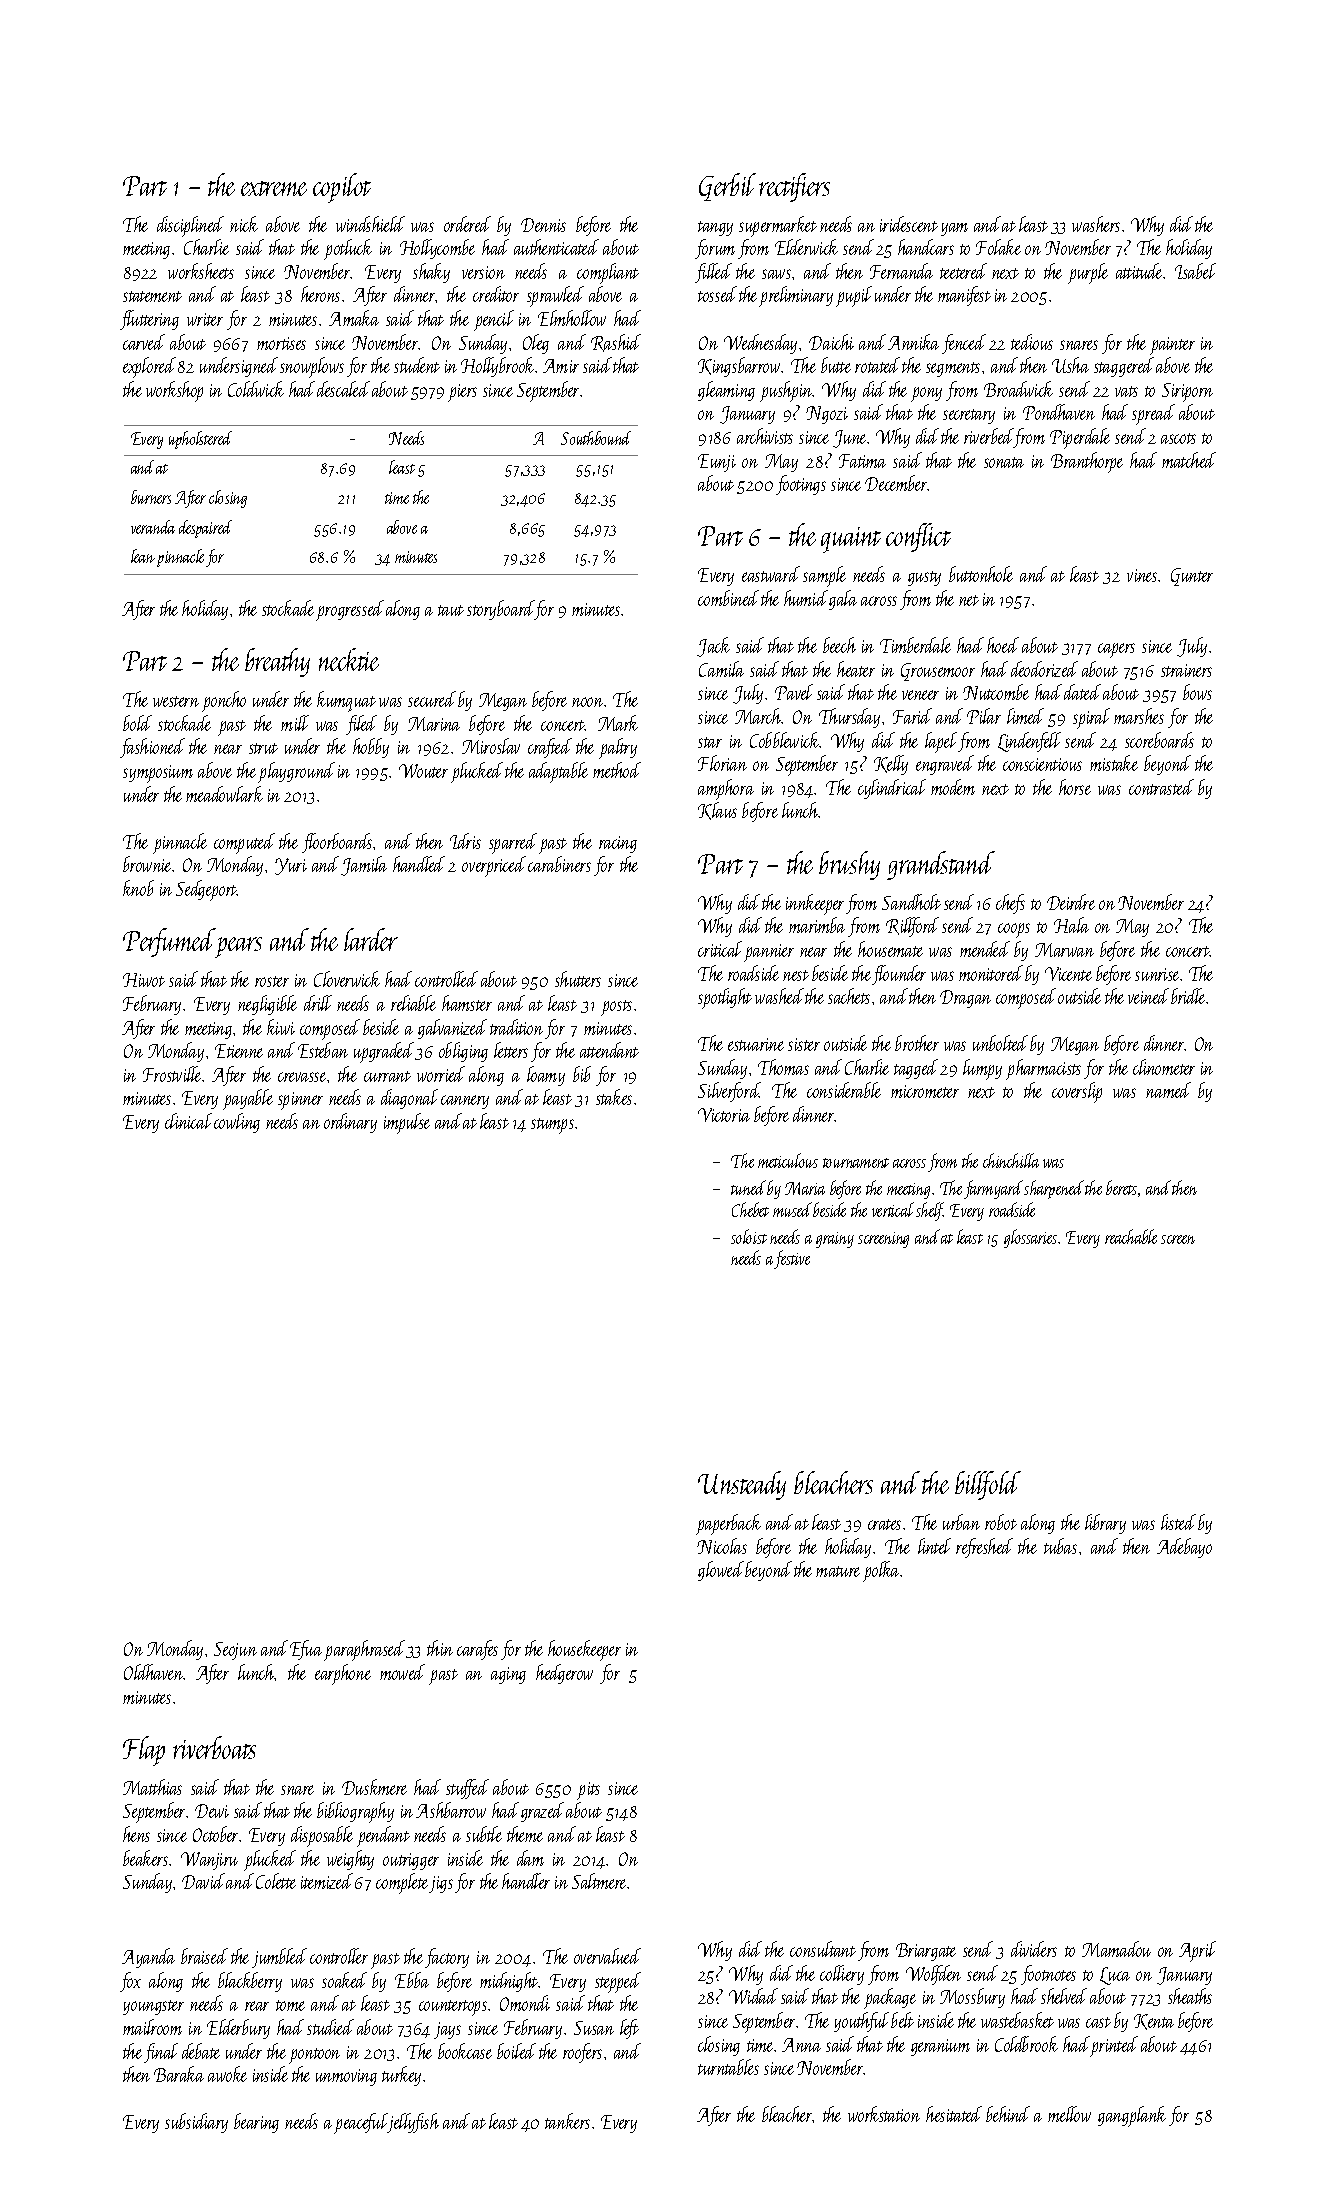  I want to click on upholstered, so click(200, 440).
